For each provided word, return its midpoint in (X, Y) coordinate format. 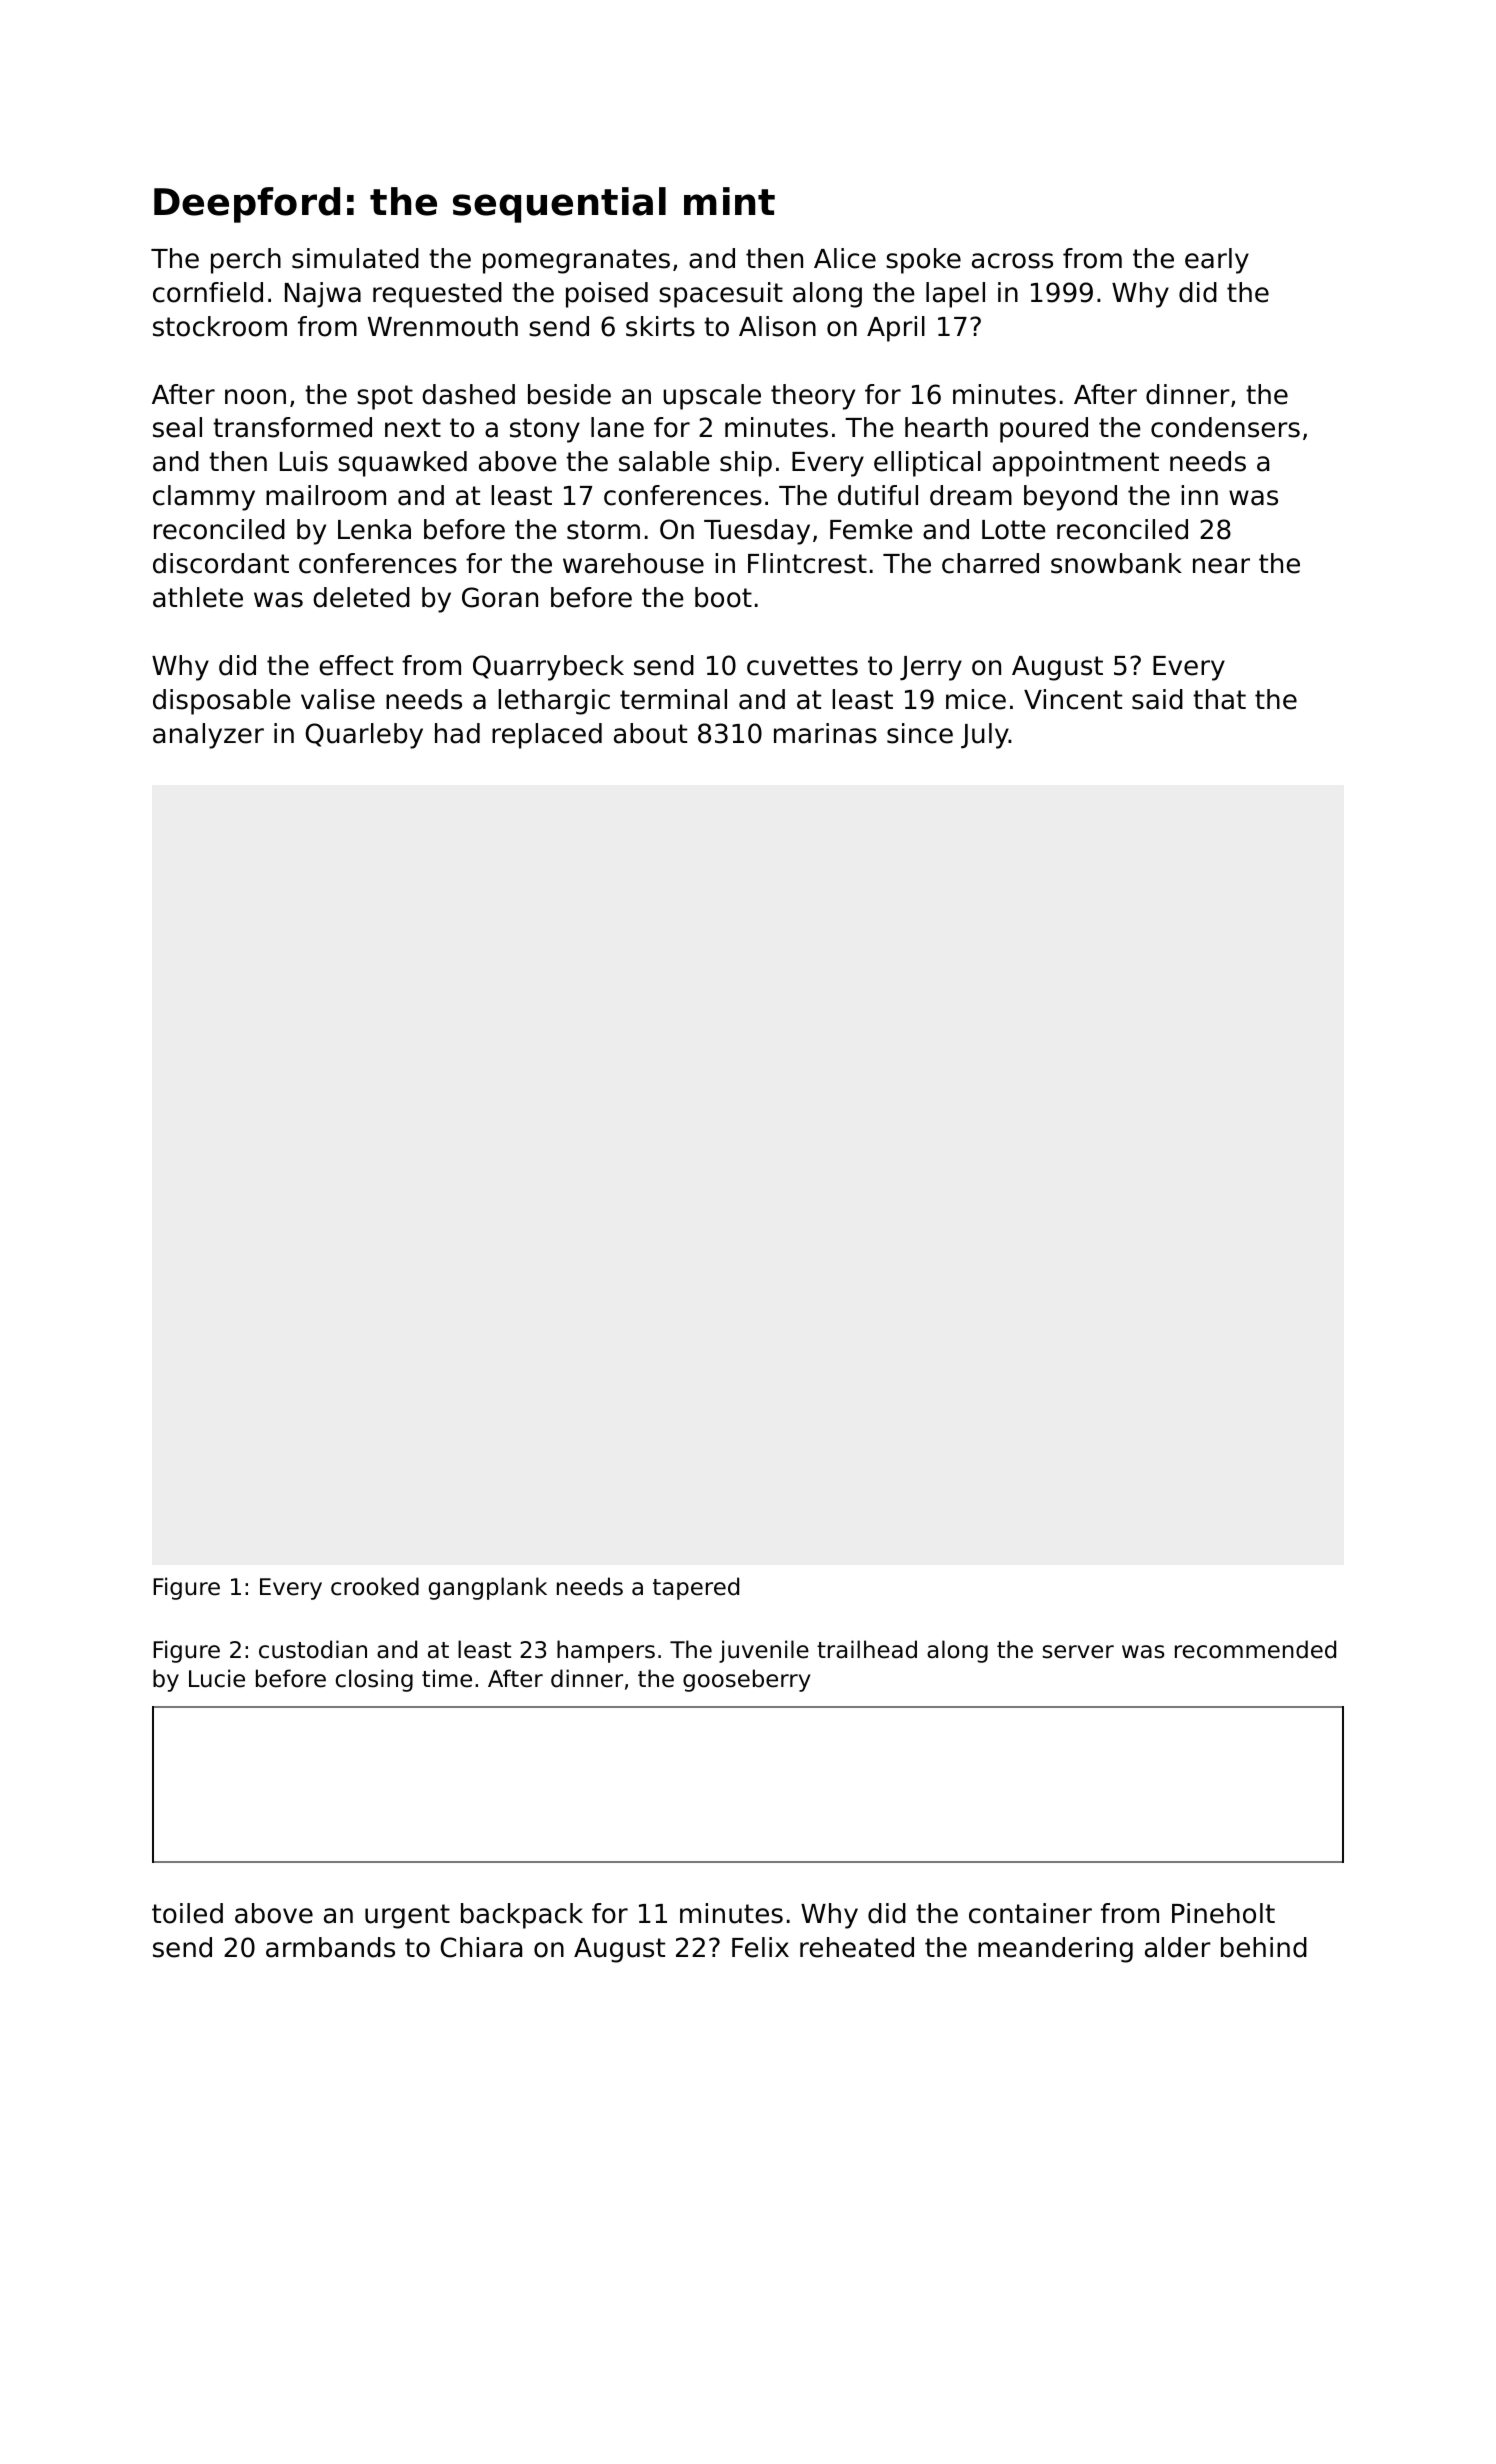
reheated (857, 1947)
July (985, 736)
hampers (606, 1651)
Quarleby (364, 736)
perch (246, 261)
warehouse (633, 563)
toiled (187, 1913)
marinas (825, 733)
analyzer (208, 736)
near (1221, 566)
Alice (845, 258)
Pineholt (1223, 1913)
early (1217, 261)
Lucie (217, 1678)
